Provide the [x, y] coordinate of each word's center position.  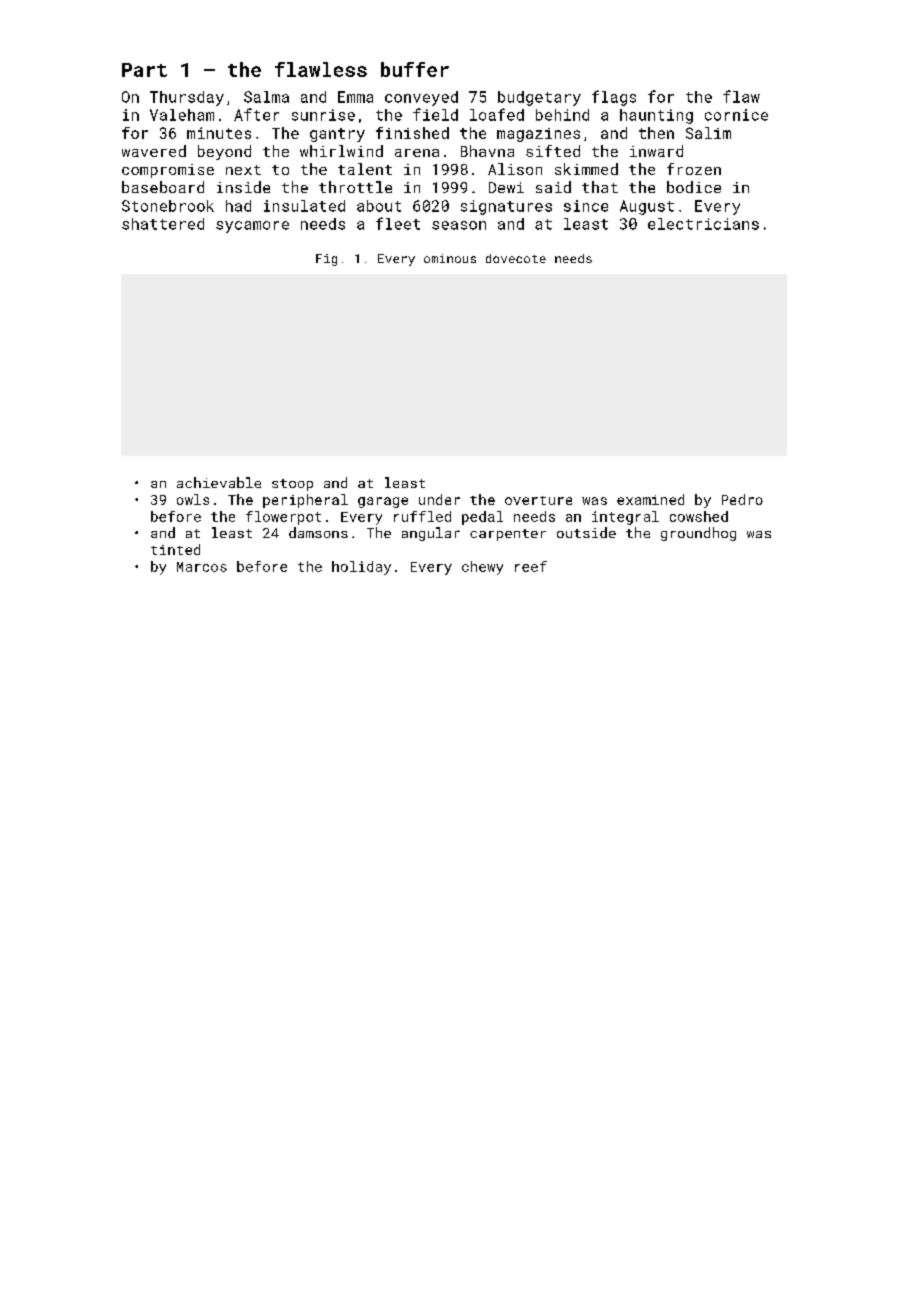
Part [144, 70]
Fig [326, 260]
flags [614, 98]
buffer [415, 69]
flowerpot [283, 518]
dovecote [516, 258]
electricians [703, 224]
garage [383, 502]
